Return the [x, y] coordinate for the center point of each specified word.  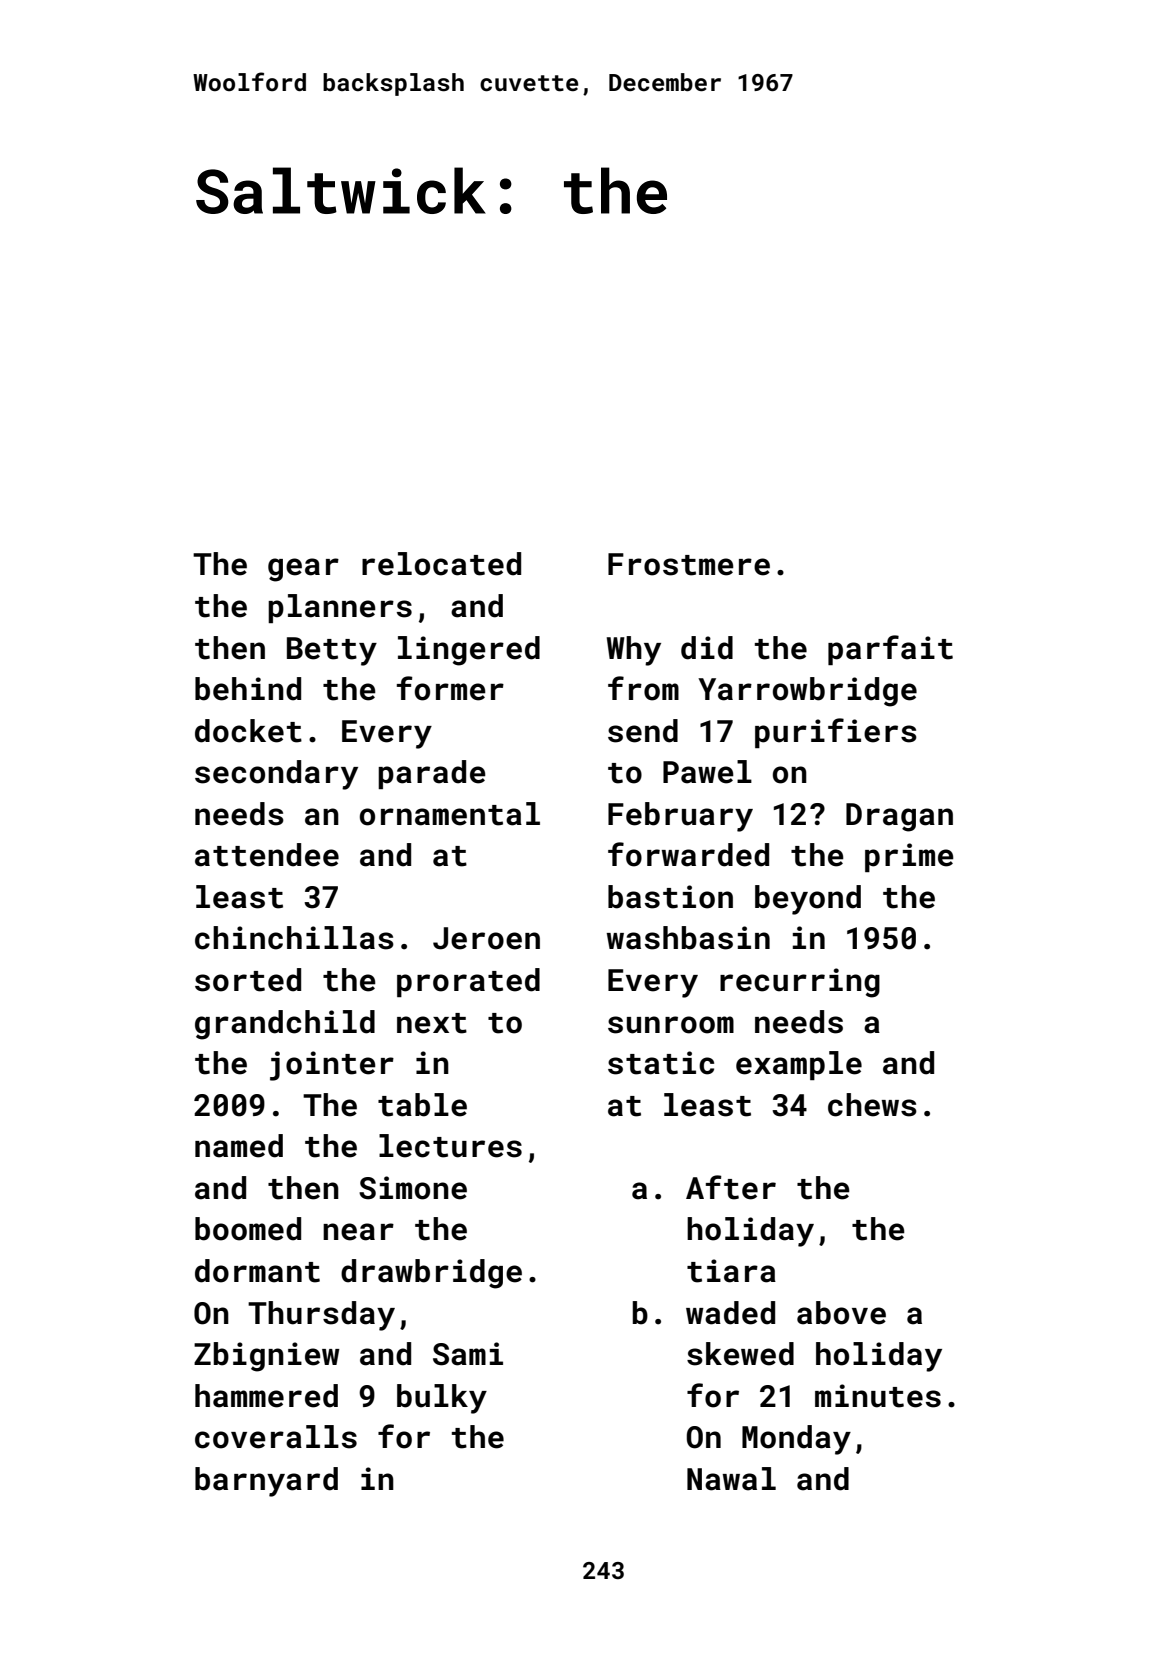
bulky [442, 1399]
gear [303, 570]
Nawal [731, 1479]
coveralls [276, 1437]
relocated [441, 564]
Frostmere [689, 564]
